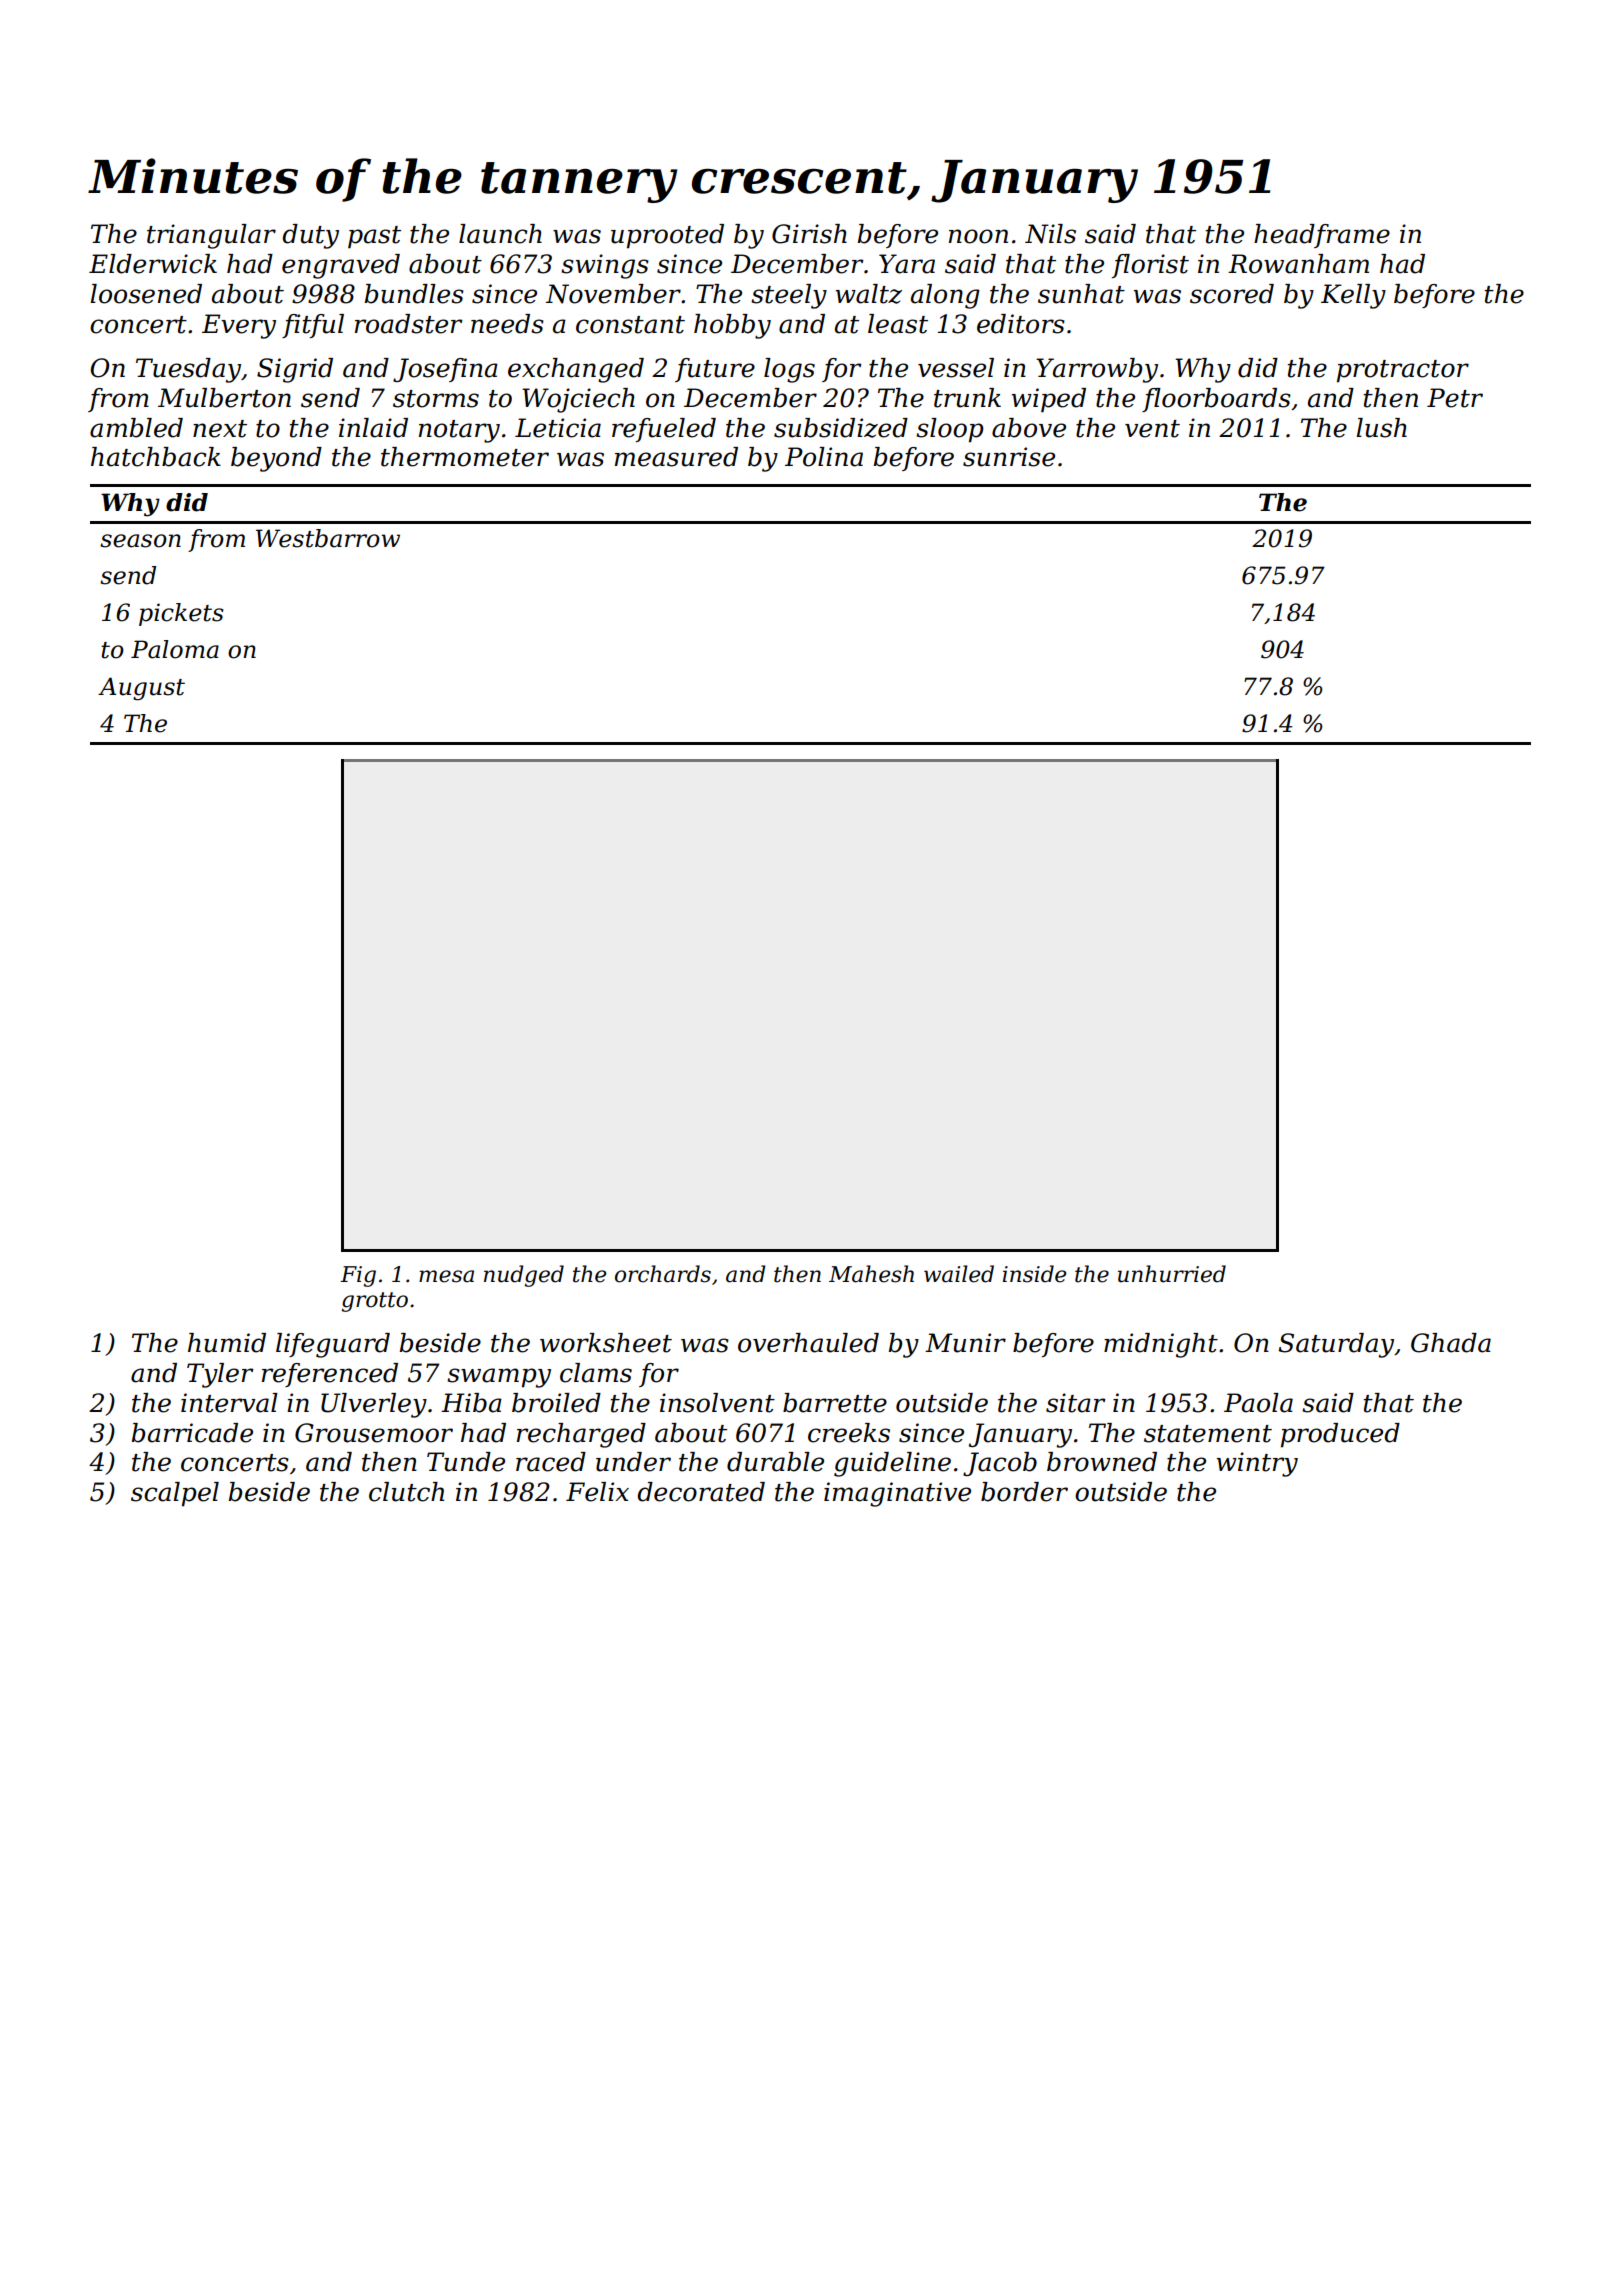 Image resolution: width=1620 pixels, height=2292 pixels. What do you see at coordinates (1381, 428) in the image?
I see `lush` at bounding box center [1381, 428].
